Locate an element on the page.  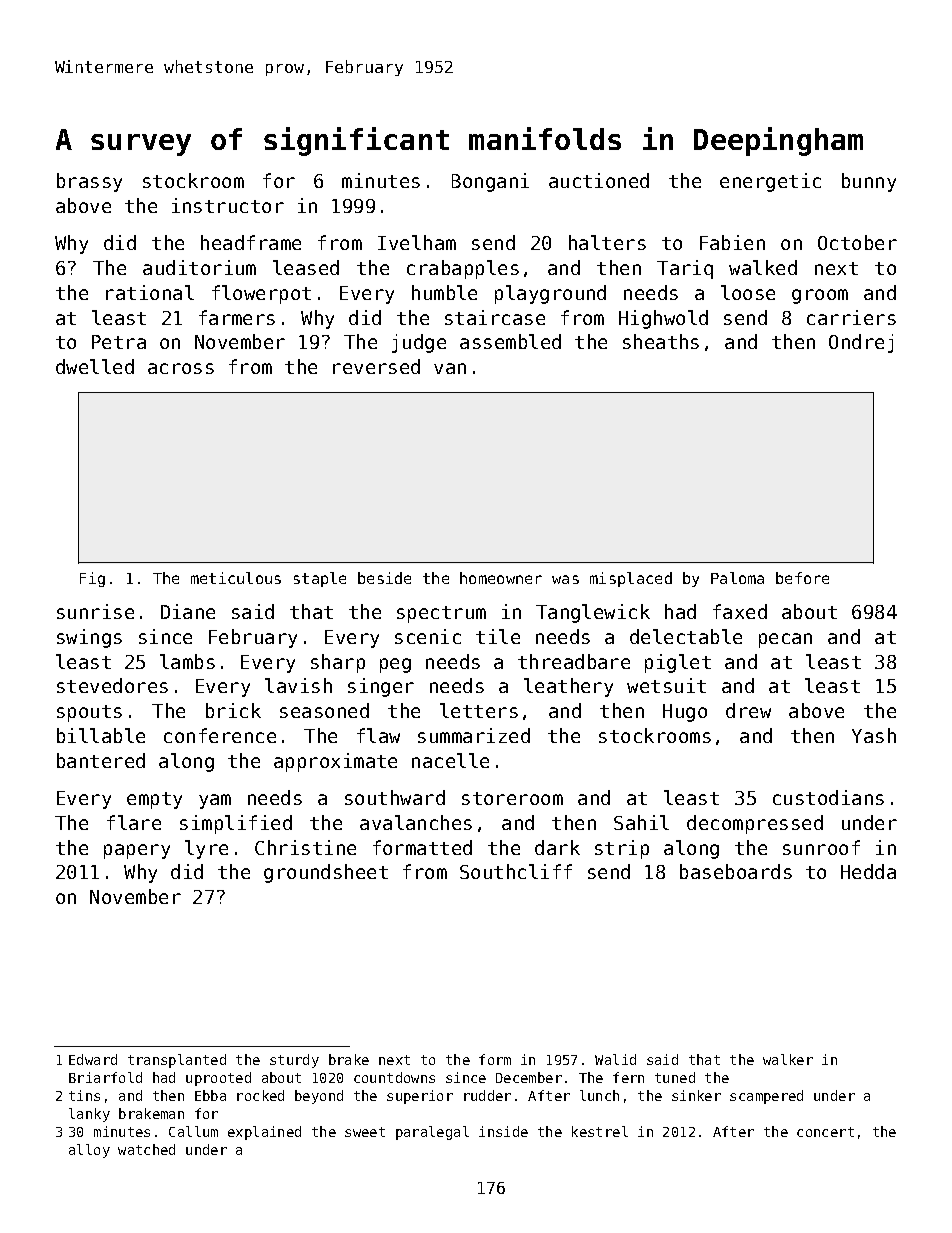
Ondrej is located at coordinates (861, 343).
